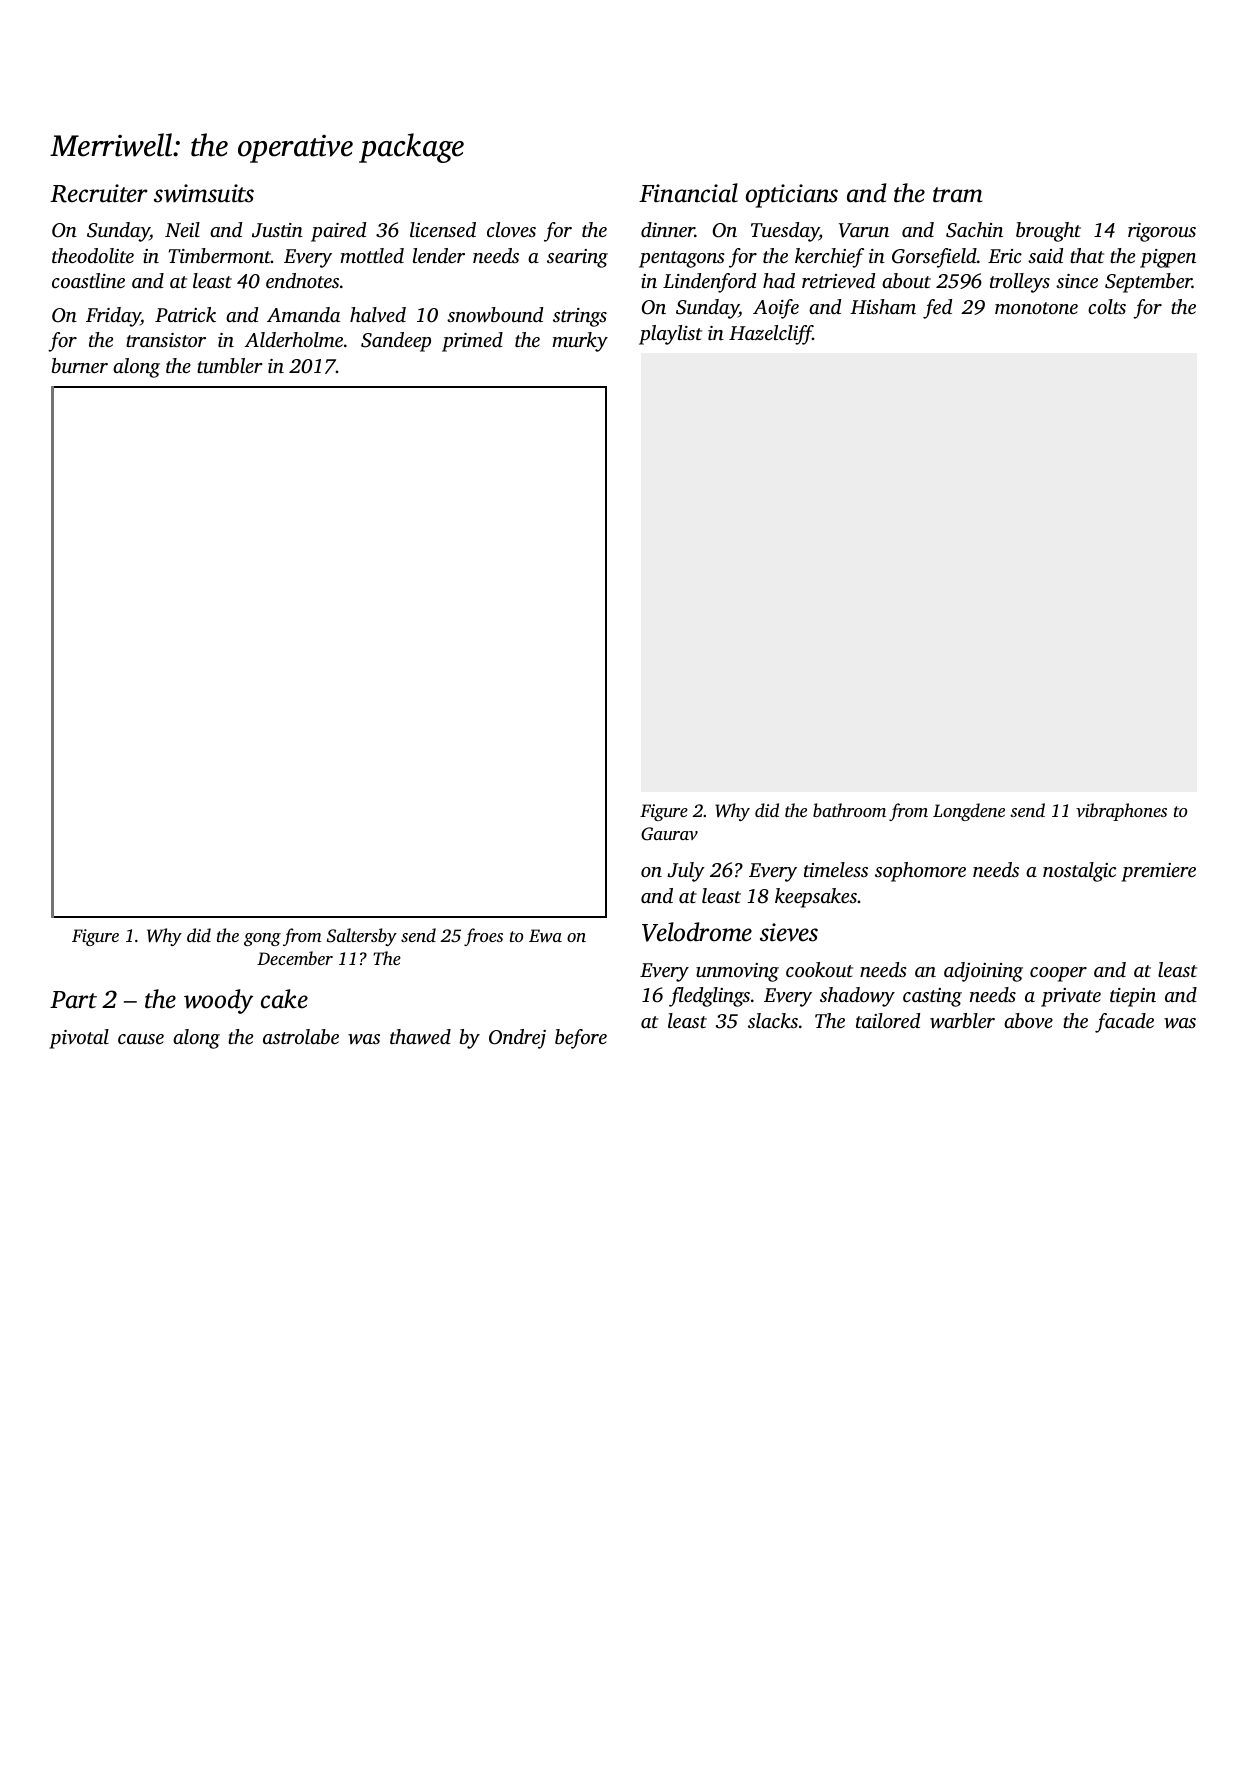 Image resolution: width=1248 pixels, height=1765 pixels. I want to click on swimsuits, so click(204, 193).
